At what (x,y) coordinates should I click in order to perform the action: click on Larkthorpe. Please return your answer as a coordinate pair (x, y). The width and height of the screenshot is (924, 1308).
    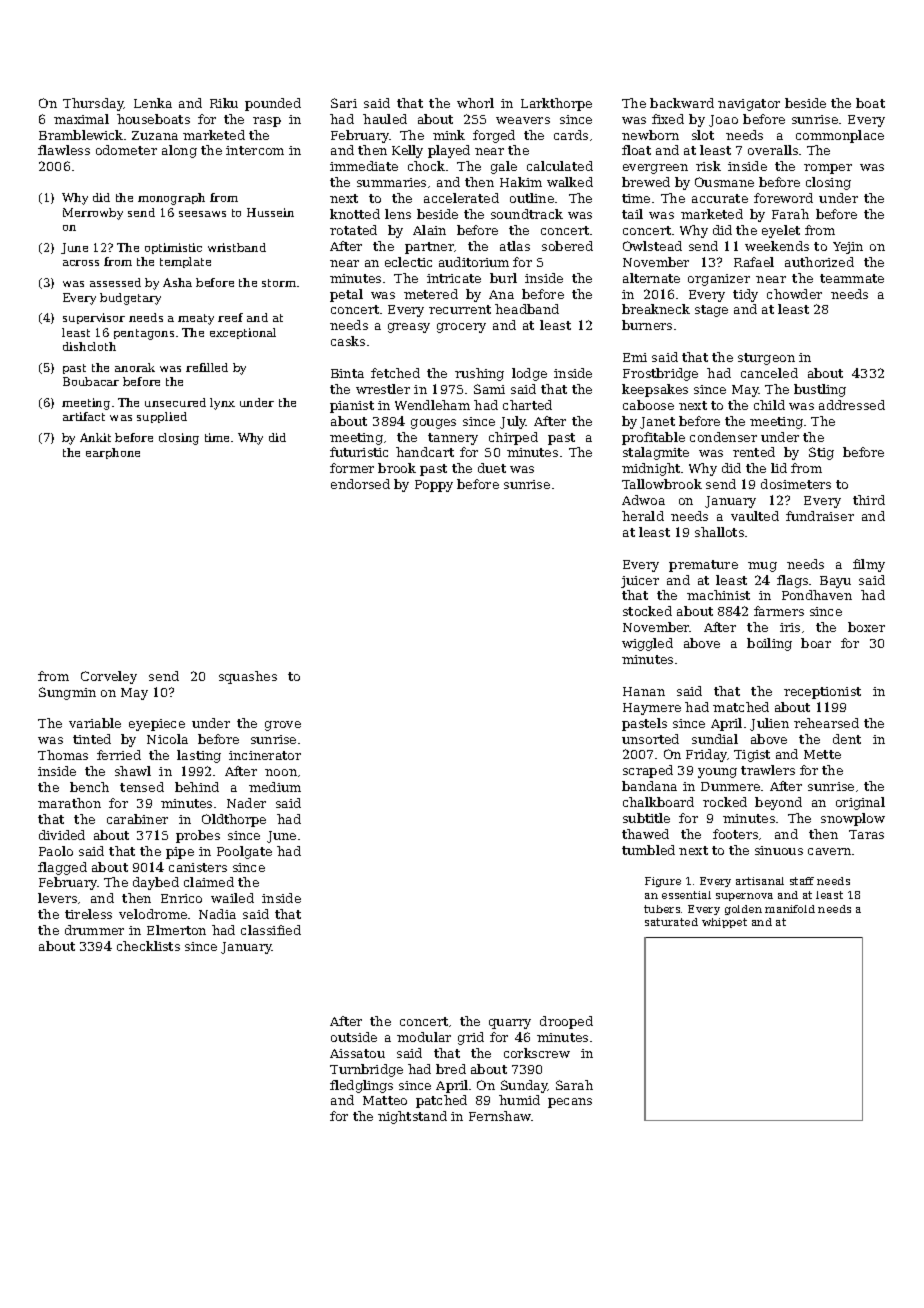
    Looking at the image, I should click on (556, 104).
